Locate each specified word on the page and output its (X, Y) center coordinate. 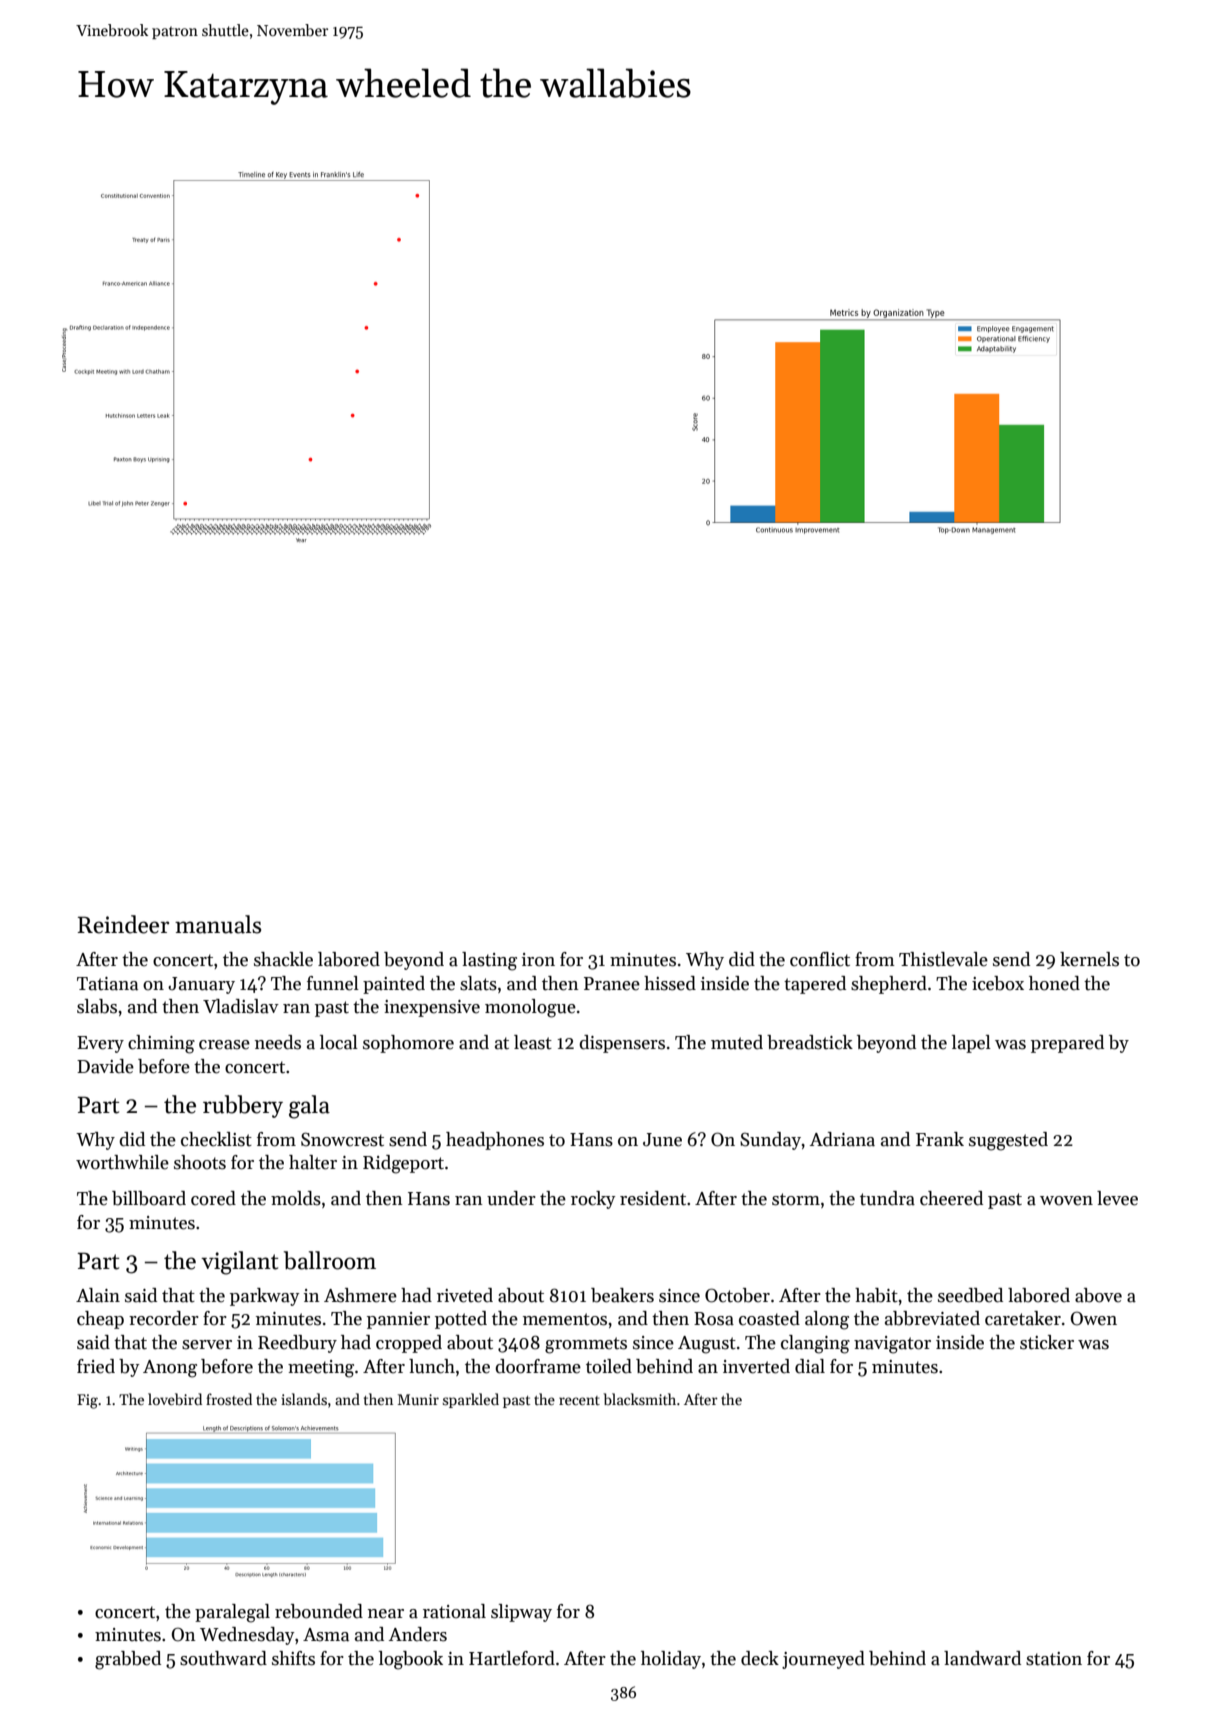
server (207, 1345)
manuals (218, 924)
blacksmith (639, 1399)
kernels (1089, 959)
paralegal (232, 1613)
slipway (521, 1613)
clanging (815, 1344)
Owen (1094, 1318)
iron (538, 960)
